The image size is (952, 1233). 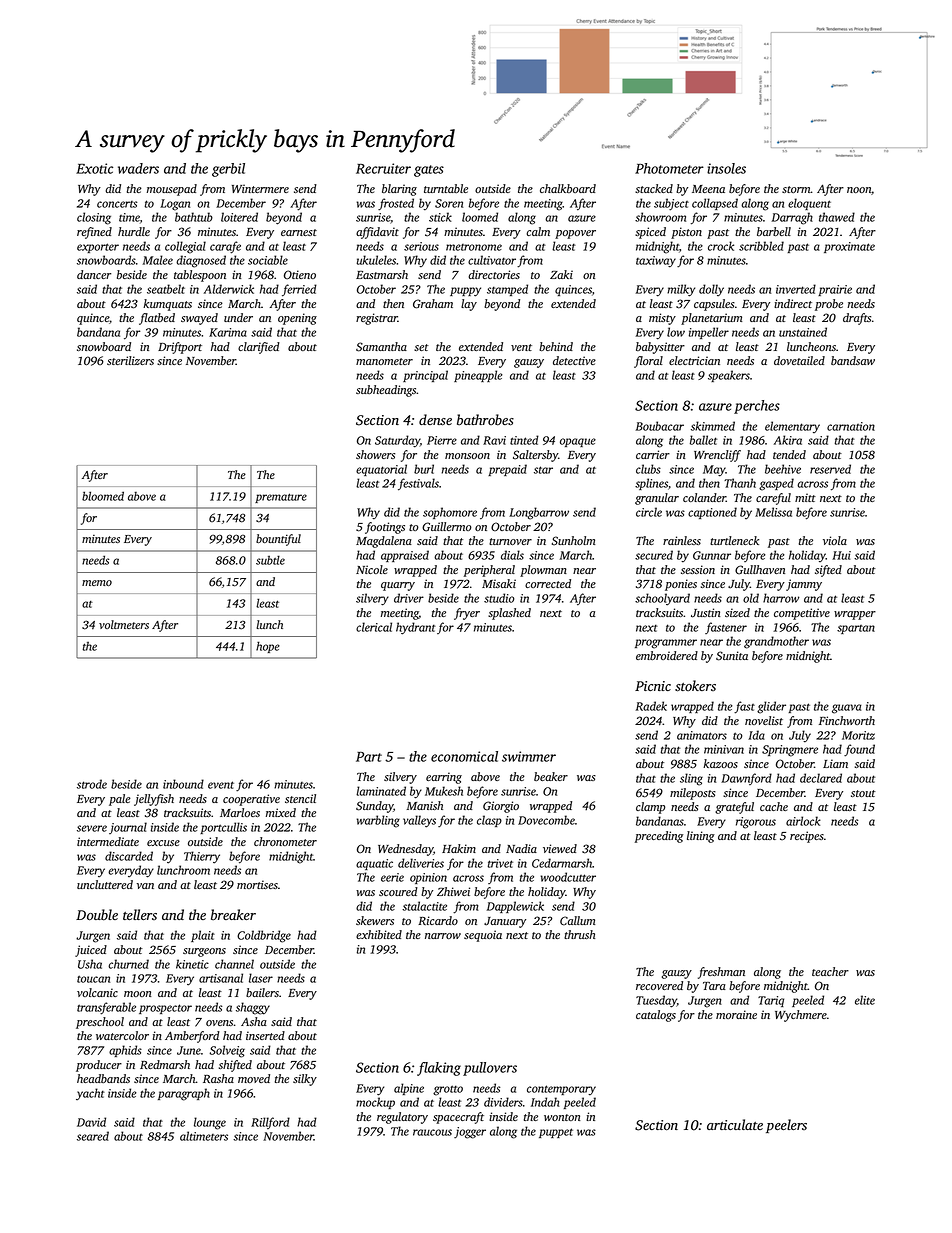 What do you see at coordinates (734, 540) in the screenshot?
I see `turtleneck` at bounding box center [734, 540].
